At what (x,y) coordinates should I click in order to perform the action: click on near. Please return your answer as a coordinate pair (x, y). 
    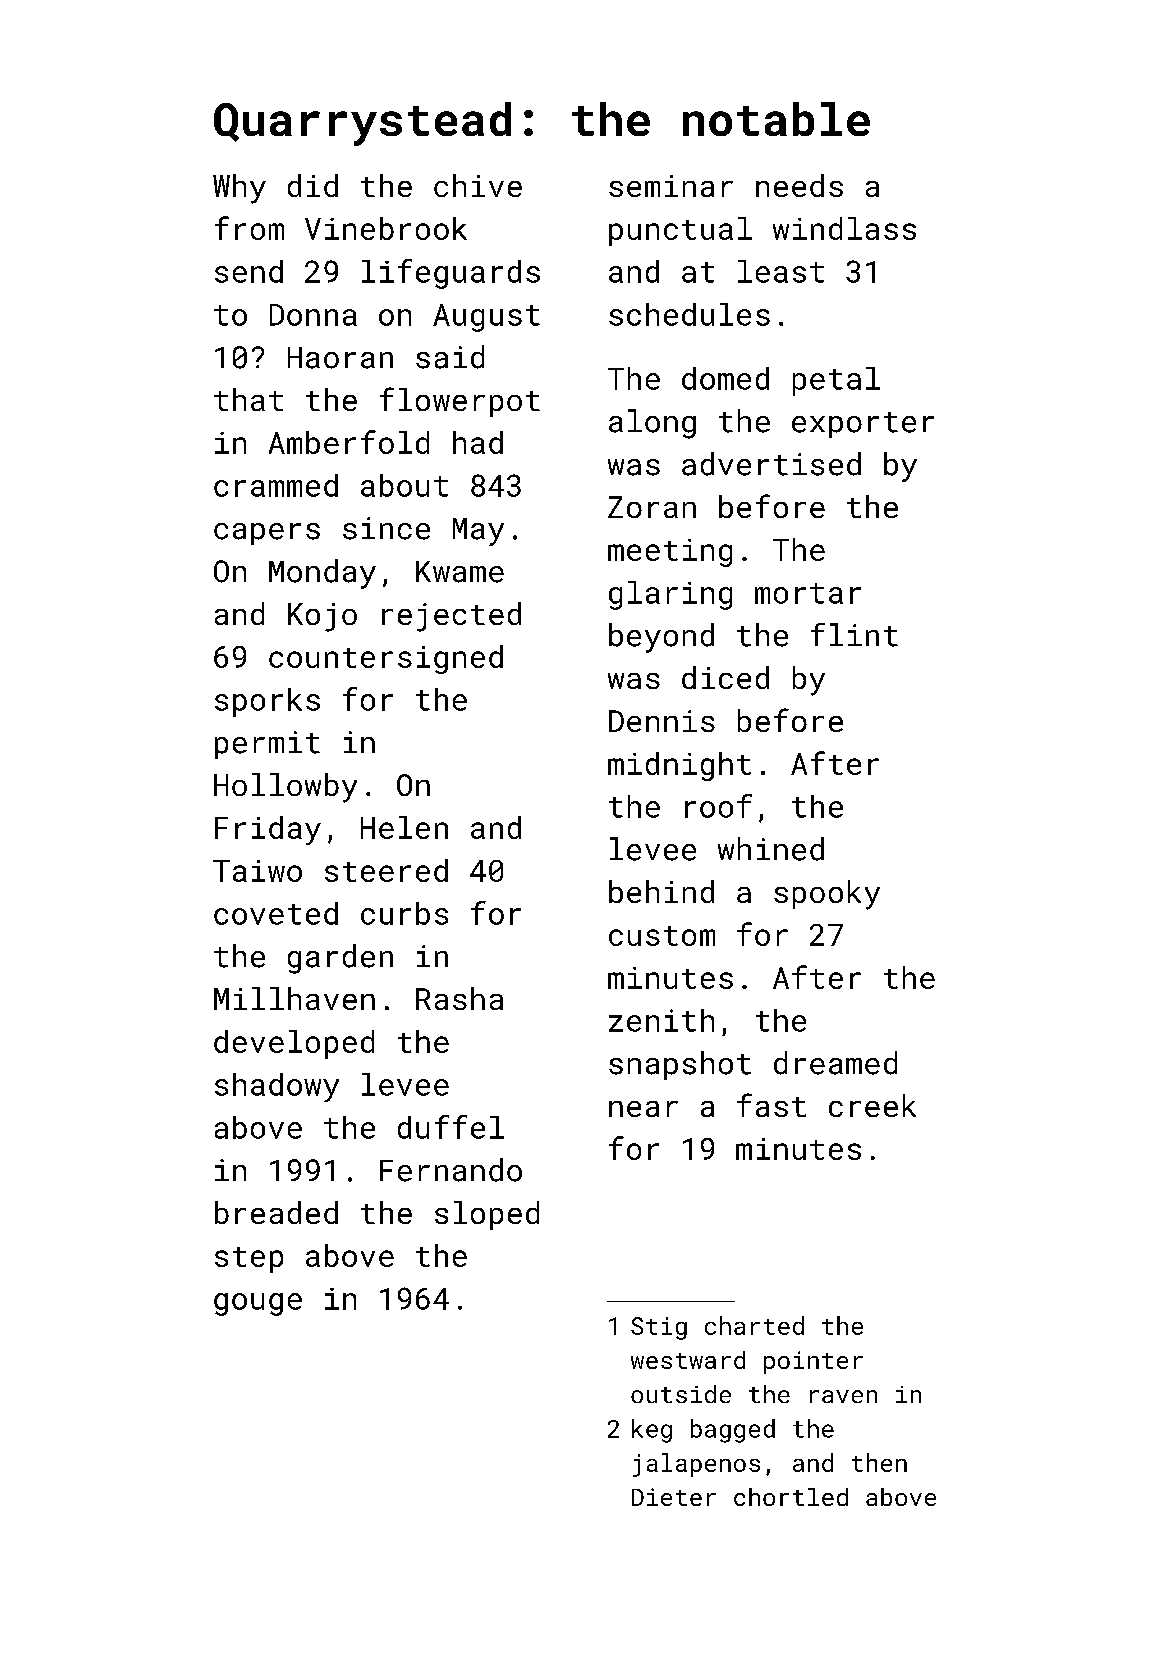
    Looking at the image, I should click on (643, 1109).
